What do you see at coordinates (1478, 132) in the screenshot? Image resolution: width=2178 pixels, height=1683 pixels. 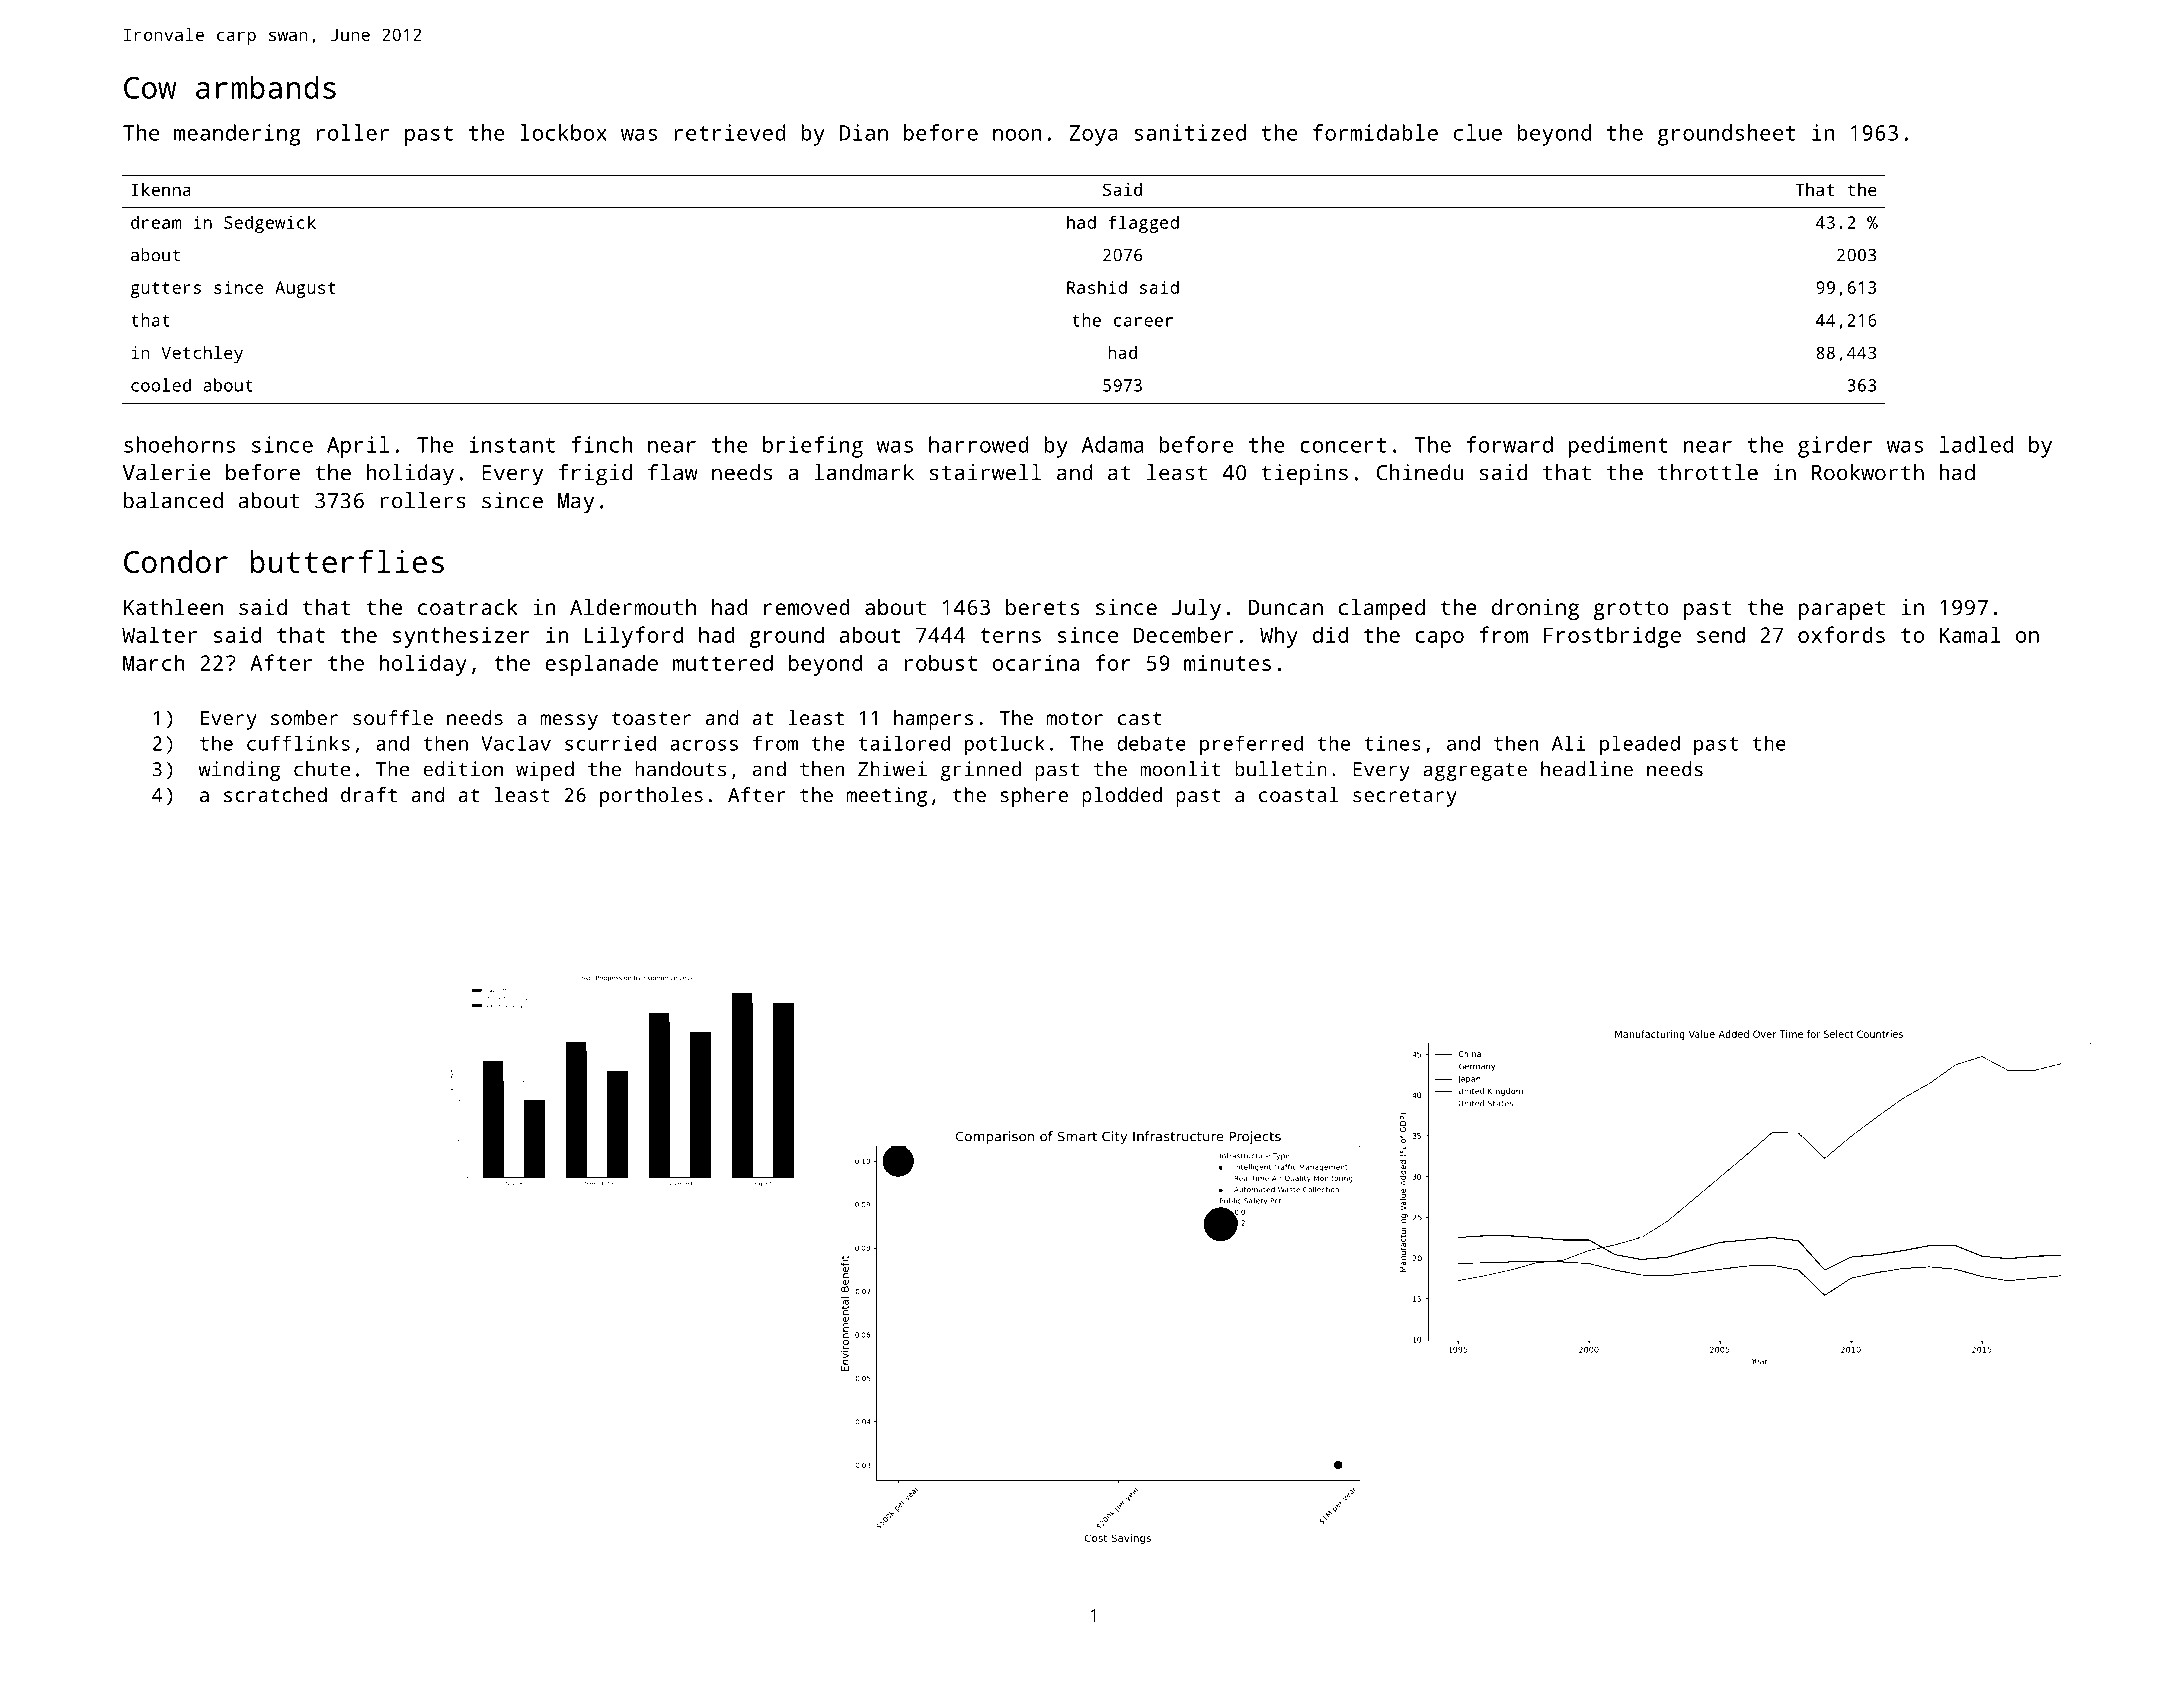 I see `clue` at bounding box center [1478, 132].
